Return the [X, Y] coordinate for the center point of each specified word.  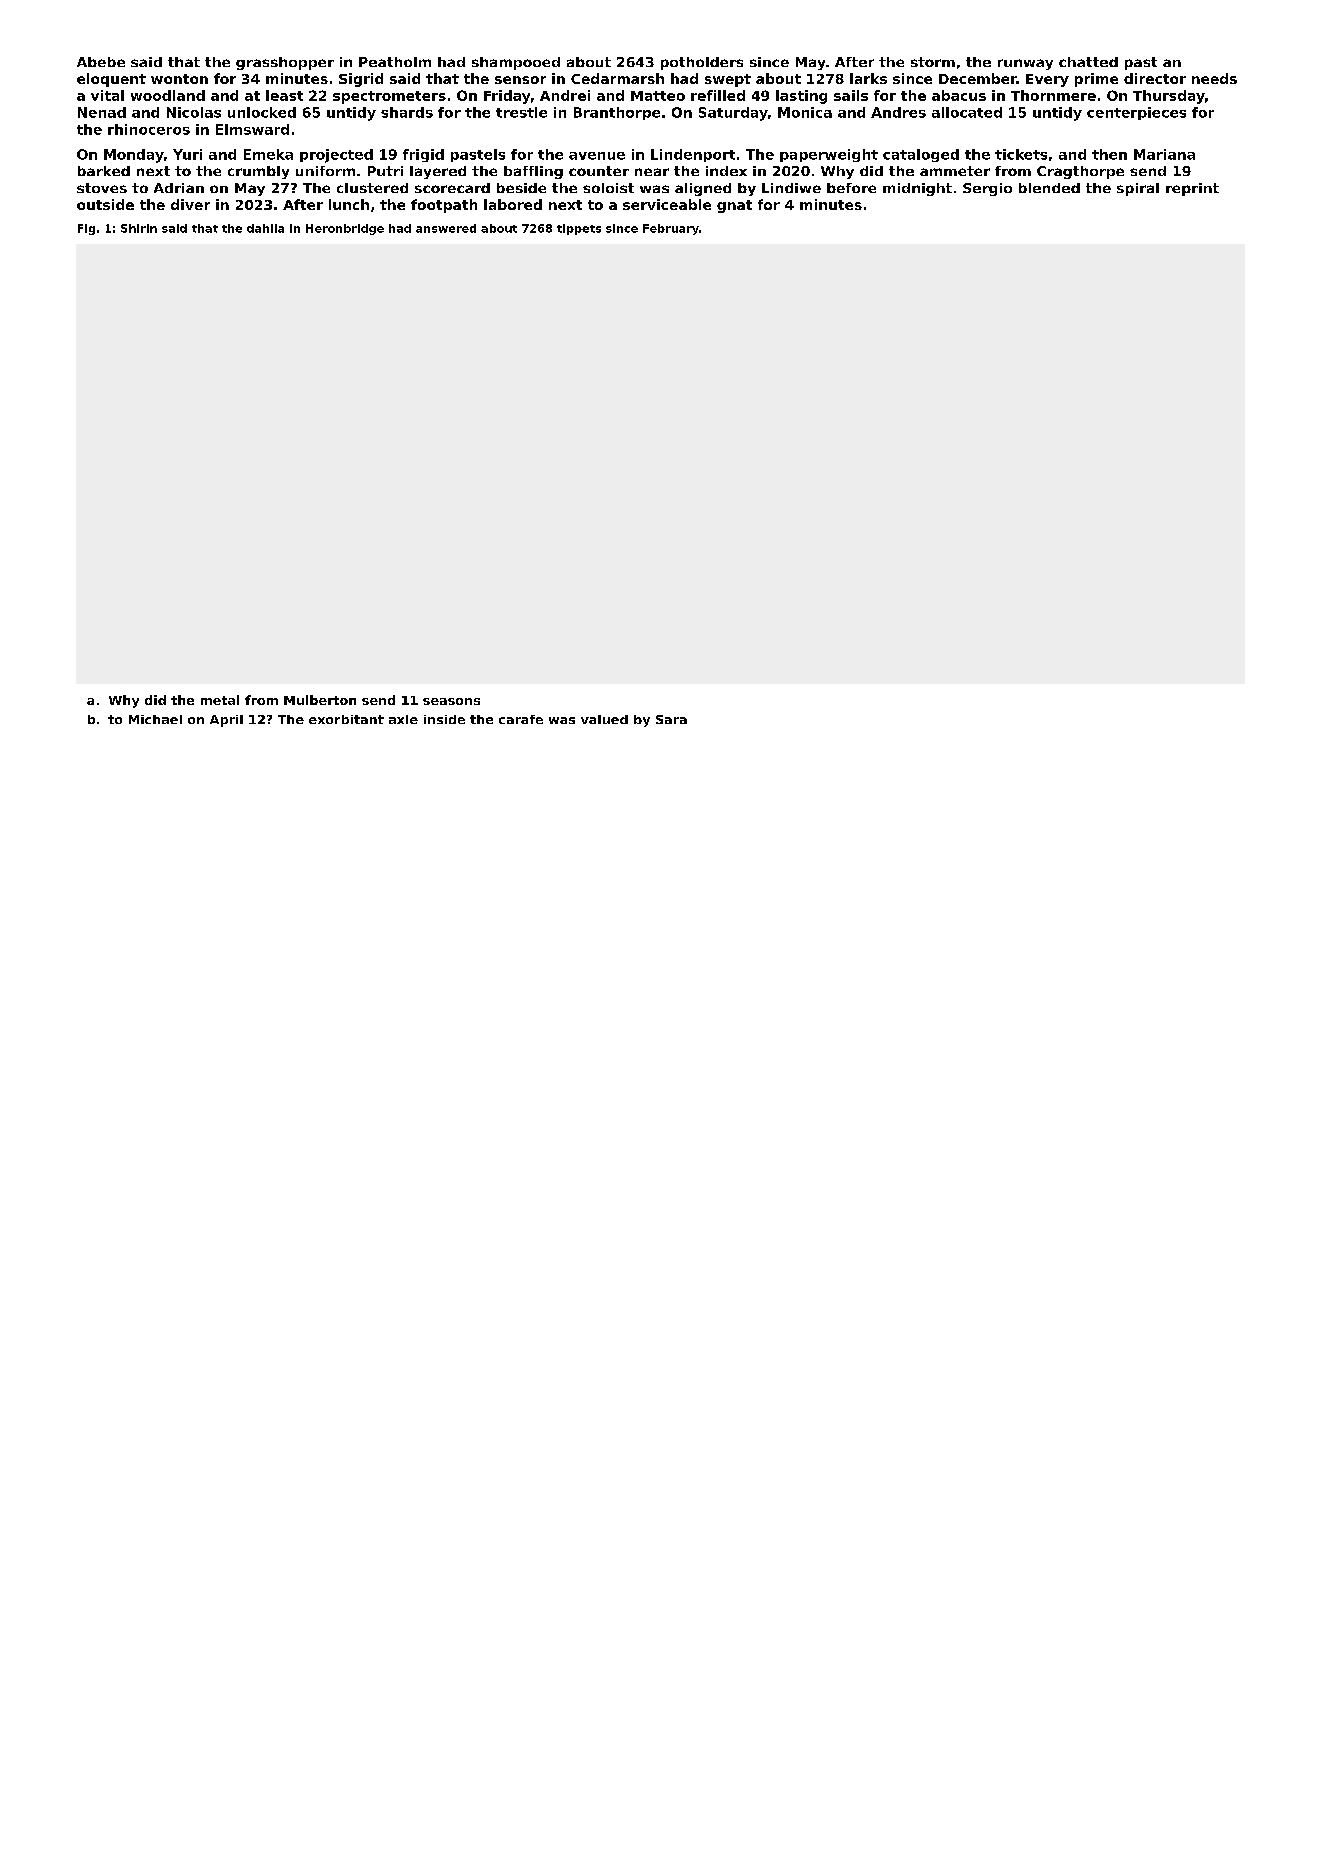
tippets [579, 229]
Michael [155, 719]
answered [446, 228]
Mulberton [320, 700]
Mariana [1164, 154]
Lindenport [693, 155]
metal [220, 700]
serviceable [667, 204]
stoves [102, 188]
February [671, 229]
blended [1049, 188]
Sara [671, 719]
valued [604, 719]
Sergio [987, 189]
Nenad [102, 112]
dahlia [265, 228]
